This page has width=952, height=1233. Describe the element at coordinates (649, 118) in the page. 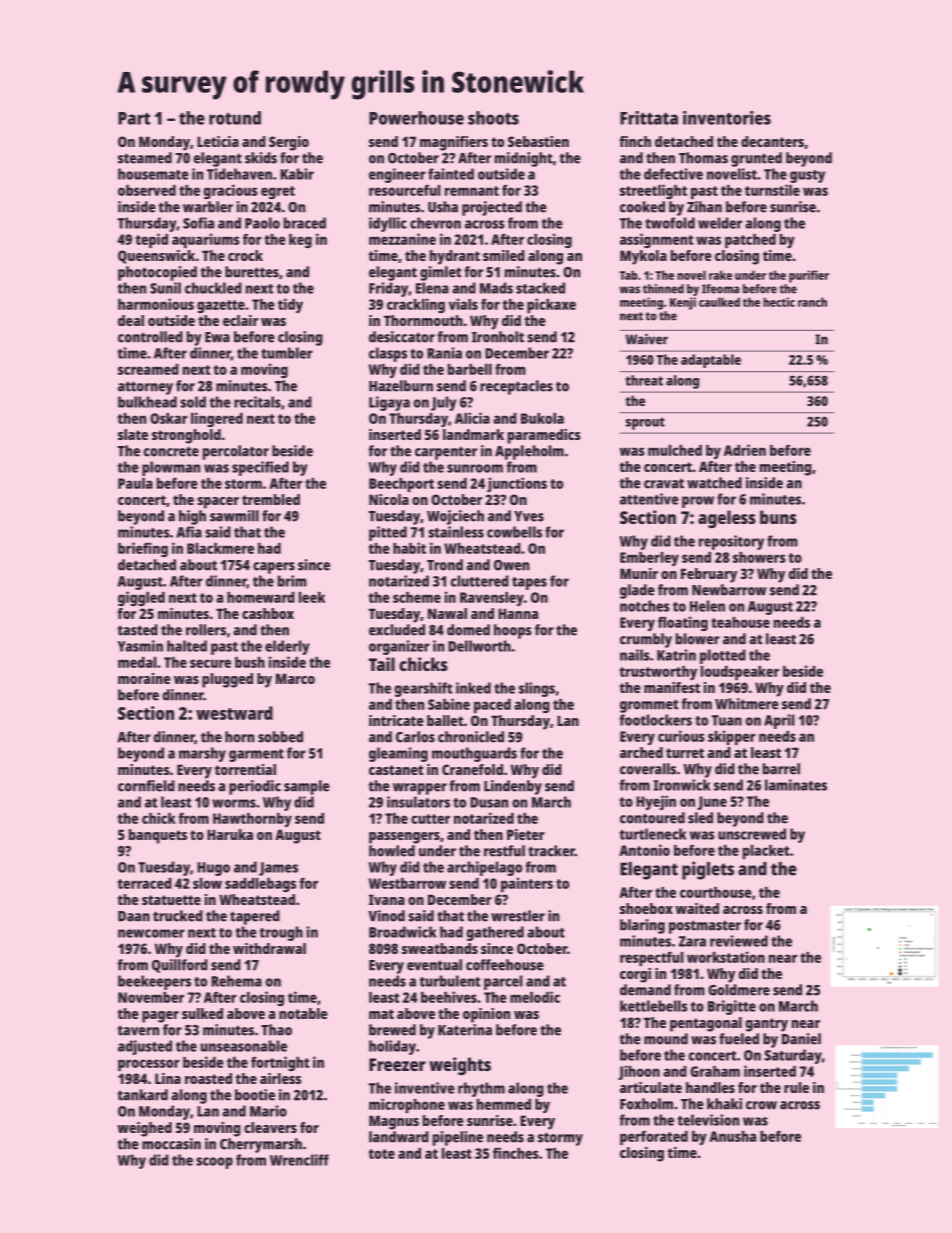

I see `Frittata` at that location.
